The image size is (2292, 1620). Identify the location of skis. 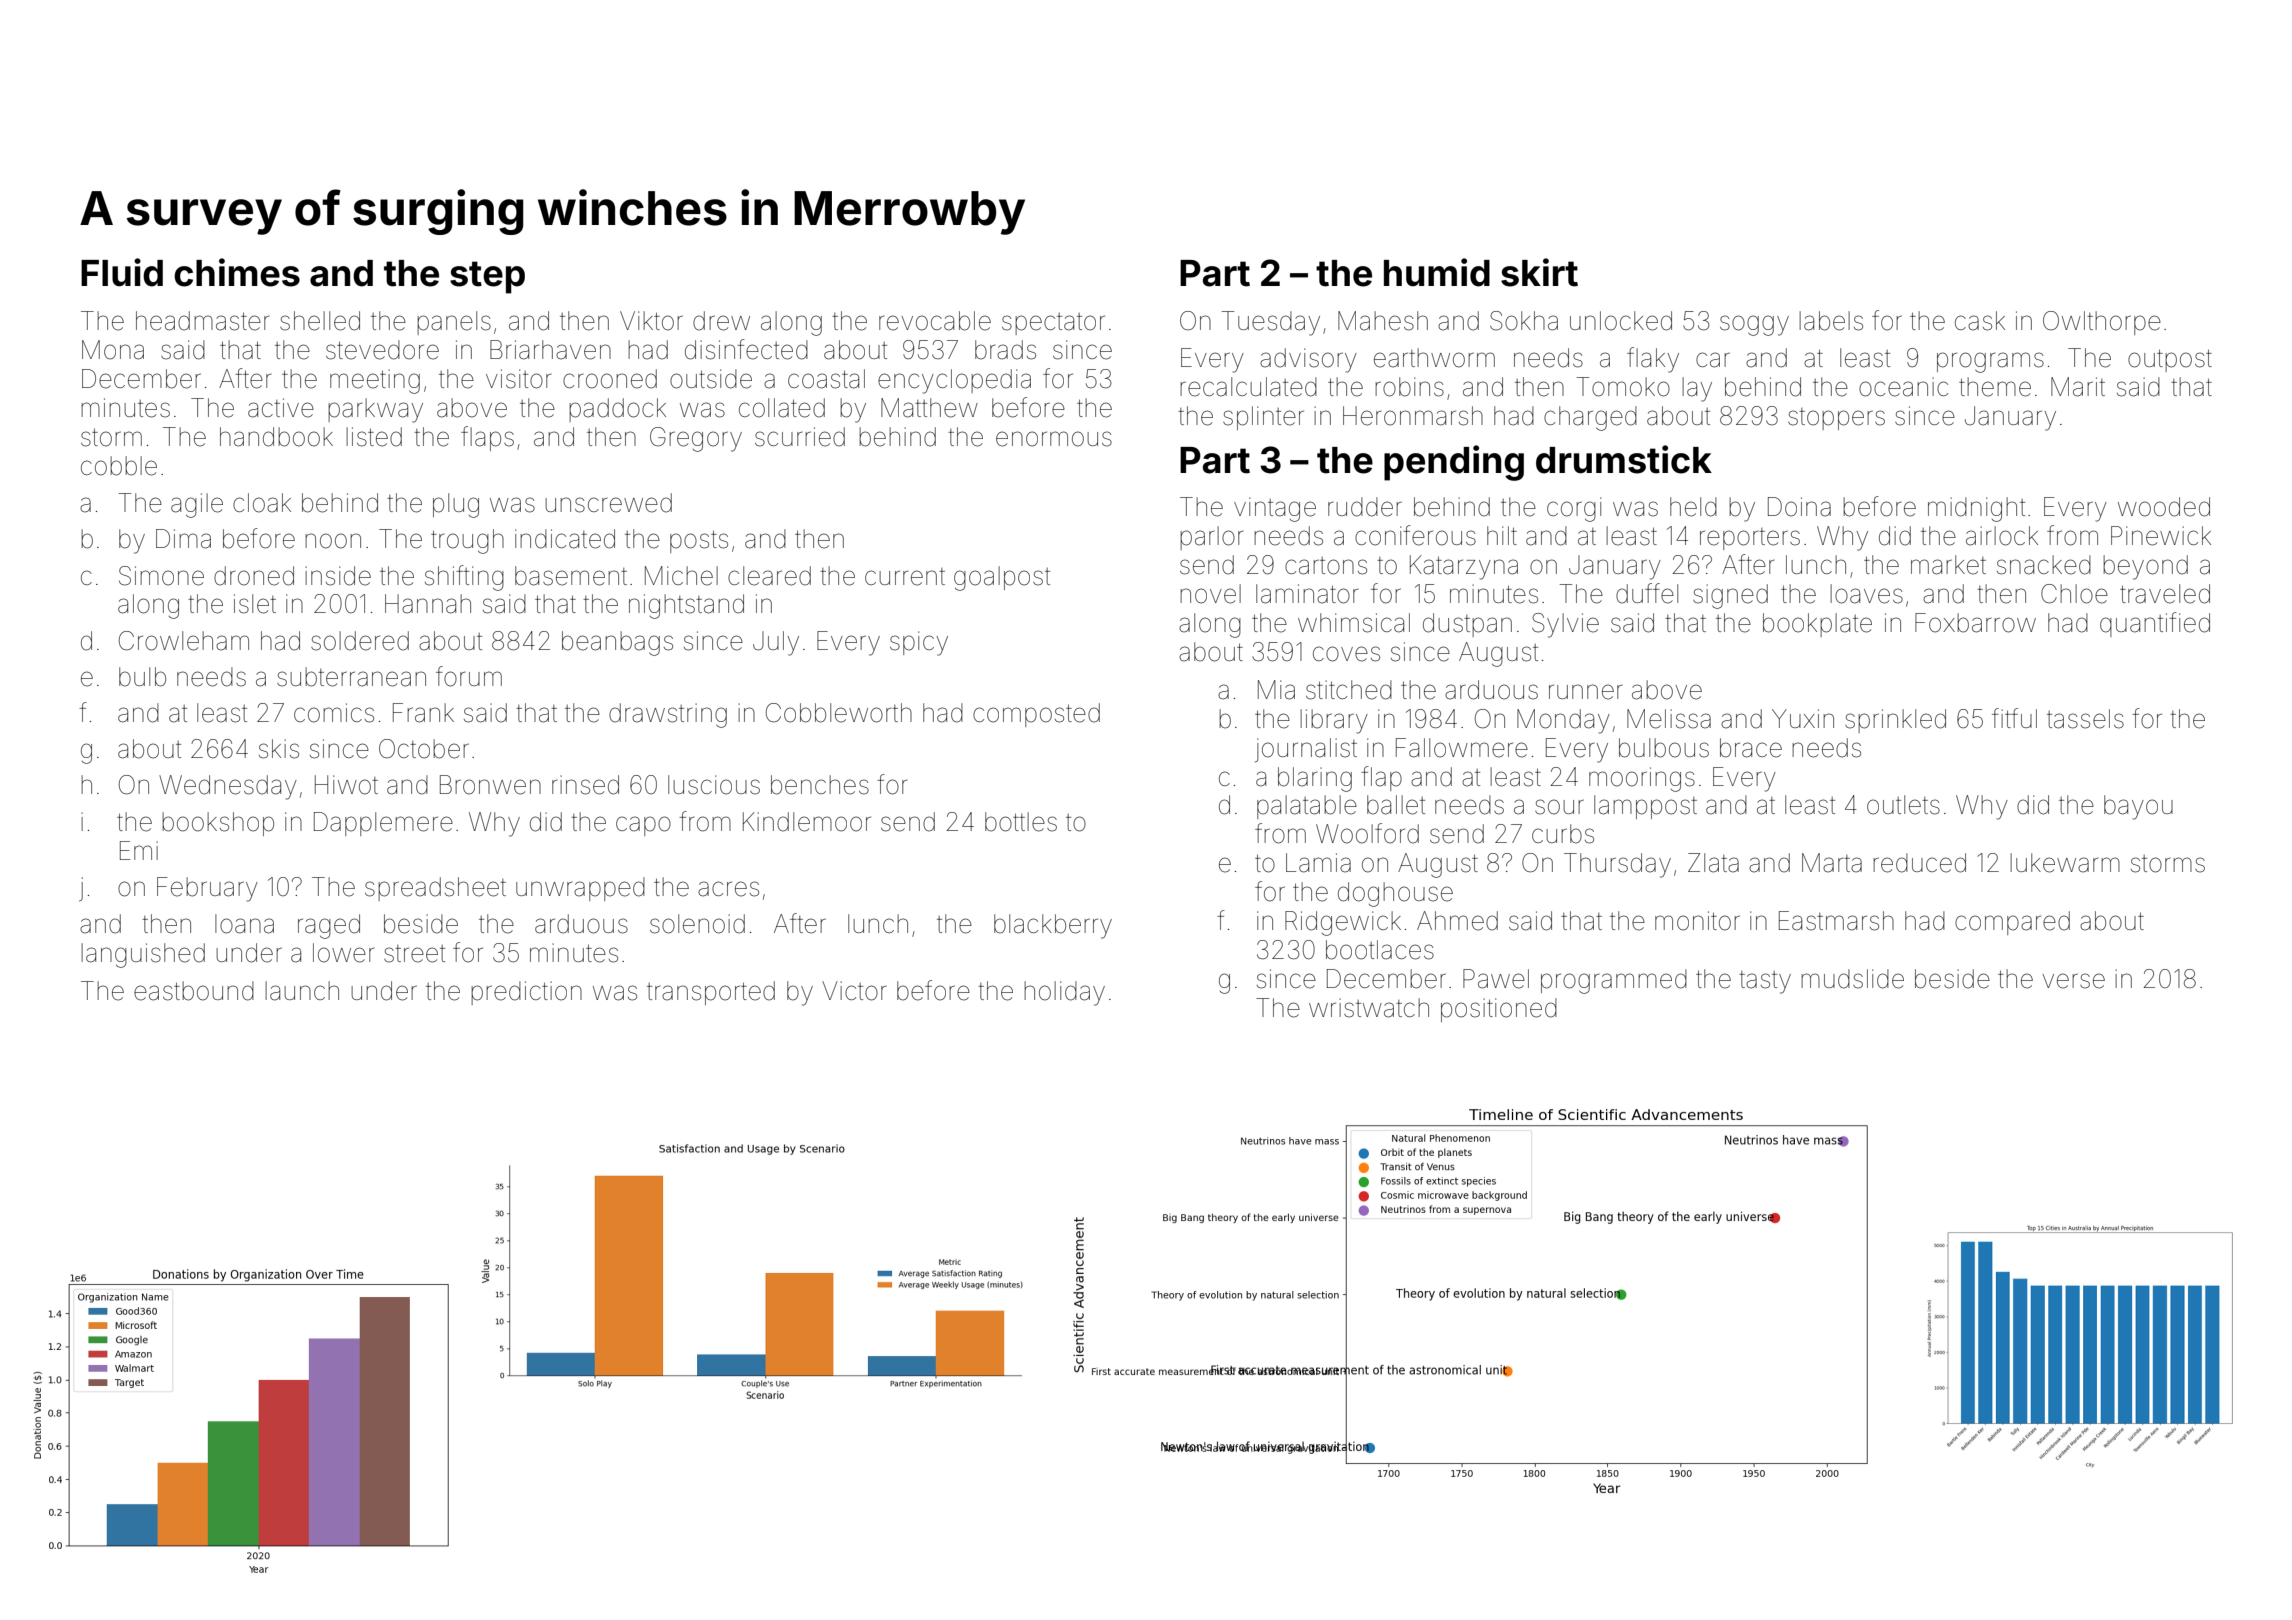
(279, 749).
